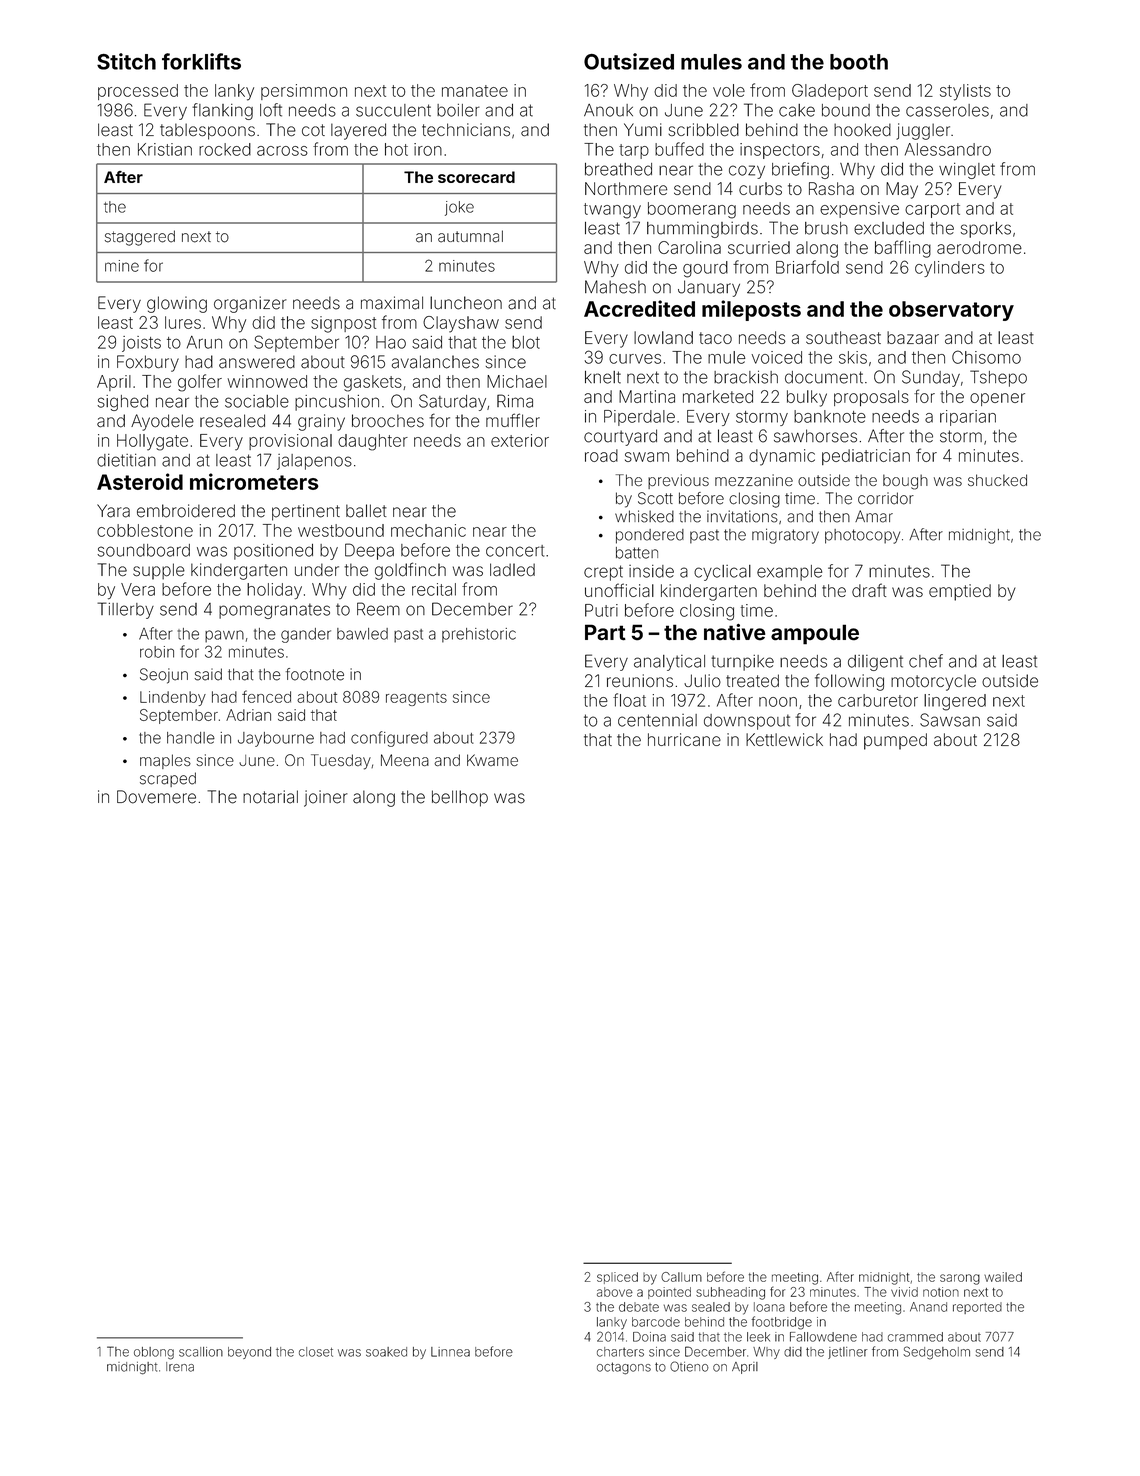  What do you see at coordinates (201, 61) in the document?
I see `forklifts` at bounding box center [201, 61].
